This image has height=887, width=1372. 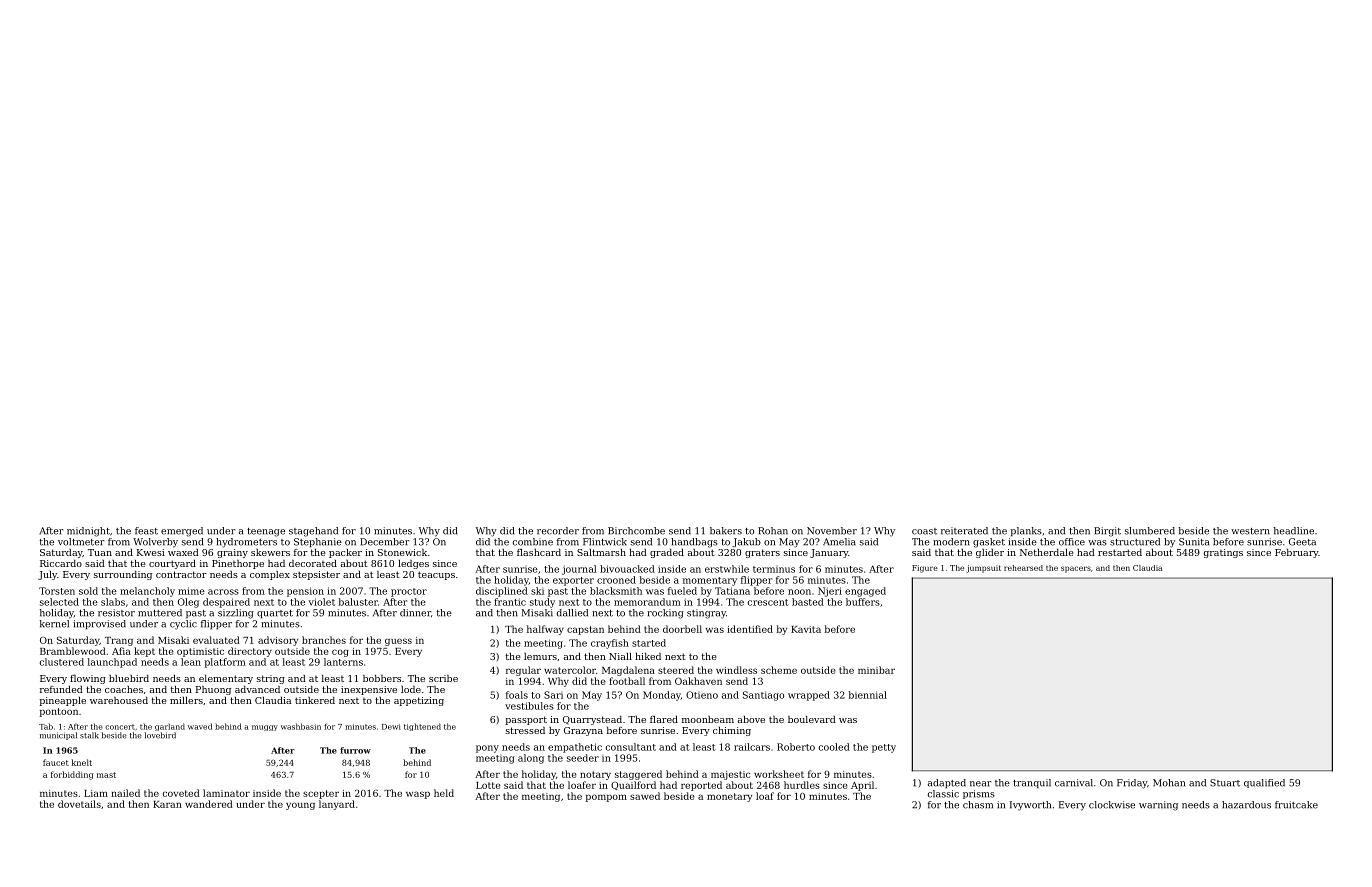 I want to click on Torsten, so click(x=57, y=591).
